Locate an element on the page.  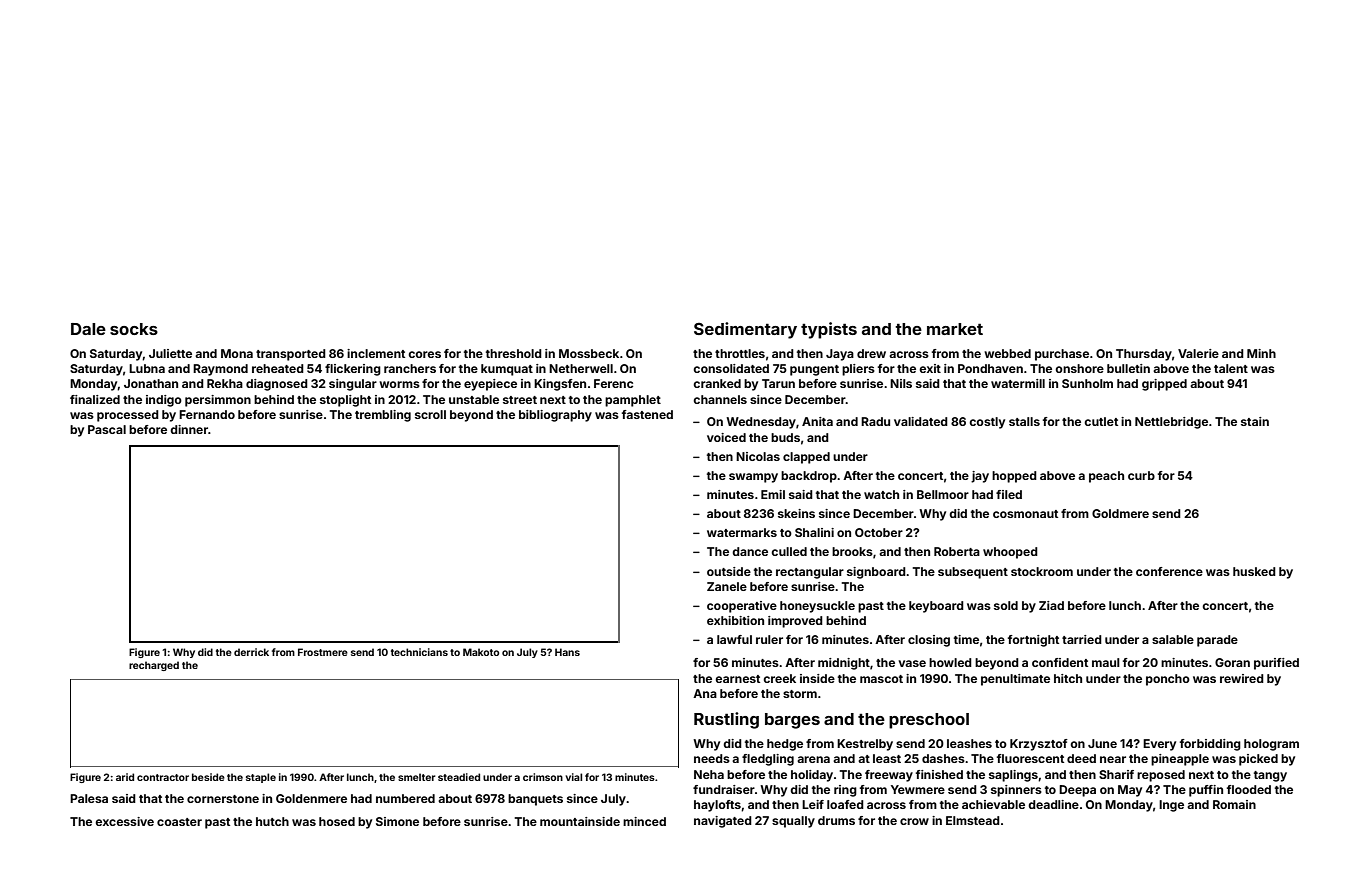
market is located at coordinates (955, 329).
